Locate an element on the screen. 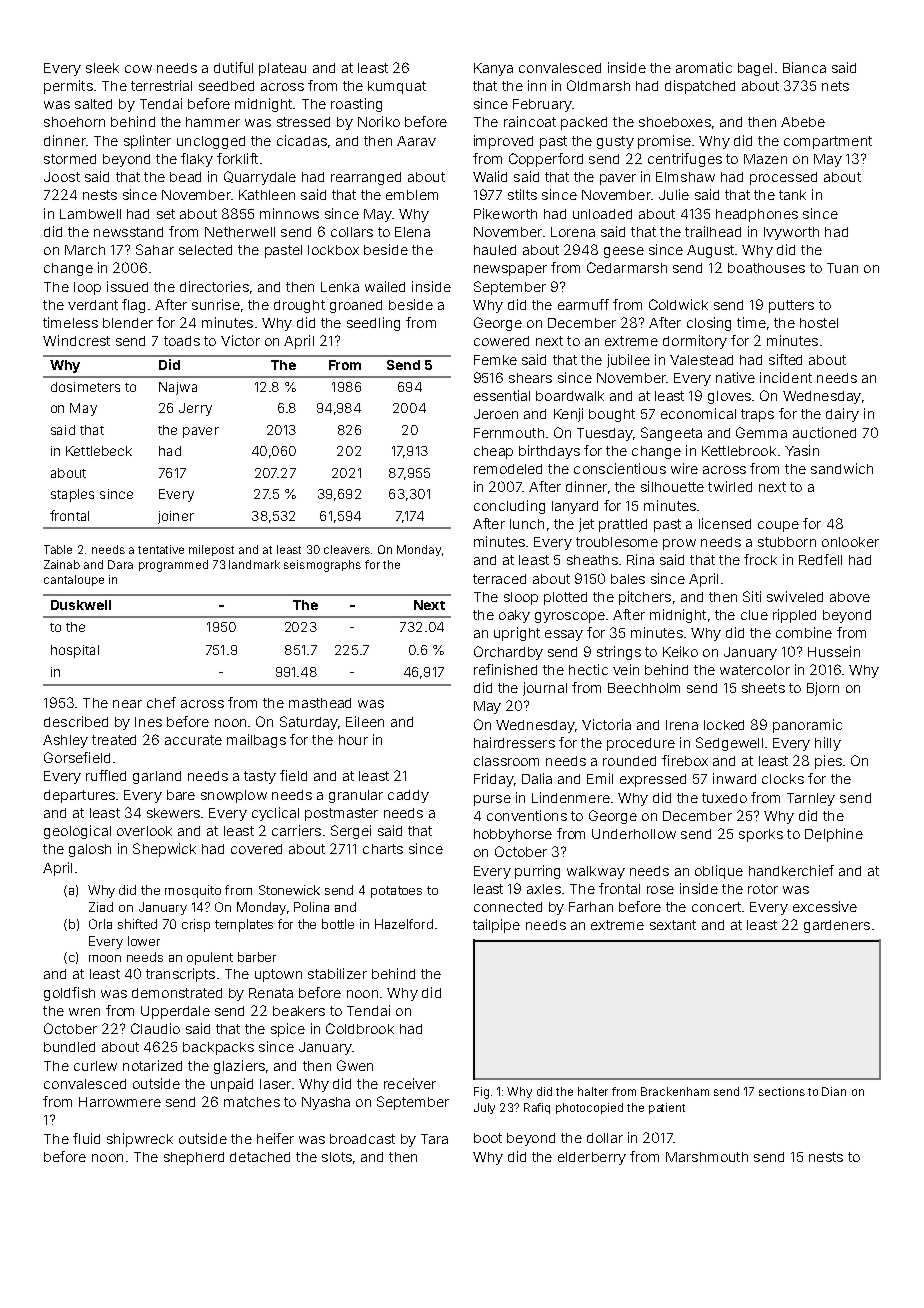 The image size is (924, 1308). splinter is located at coordinates (147, 142).
